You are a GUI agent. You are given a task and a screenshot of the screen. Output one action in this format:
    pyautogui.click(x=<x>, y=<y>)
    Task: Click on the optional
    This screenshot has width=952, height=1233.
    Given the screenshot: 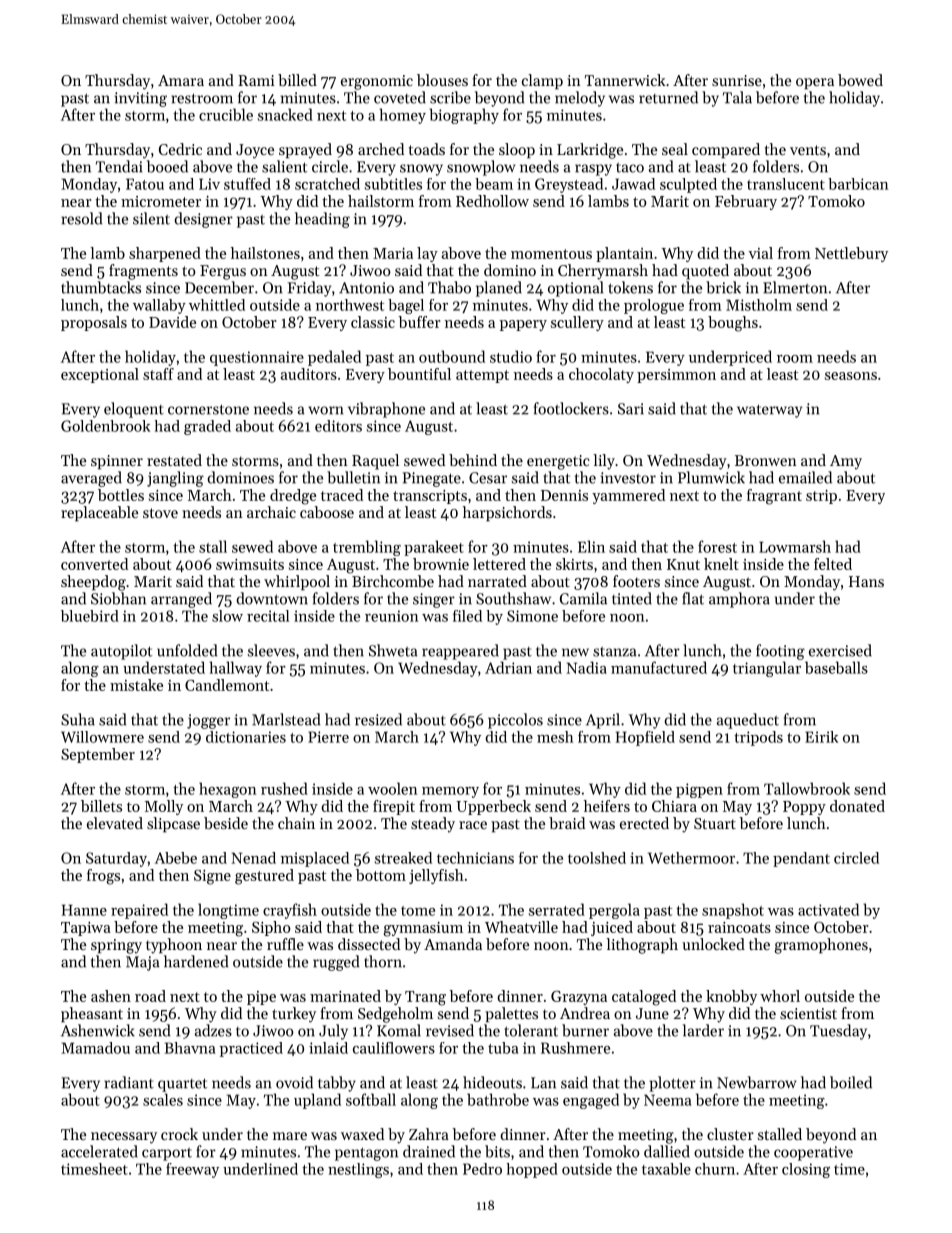 What is the action you would take?
    pyautogui.click(x=576, y=289)
